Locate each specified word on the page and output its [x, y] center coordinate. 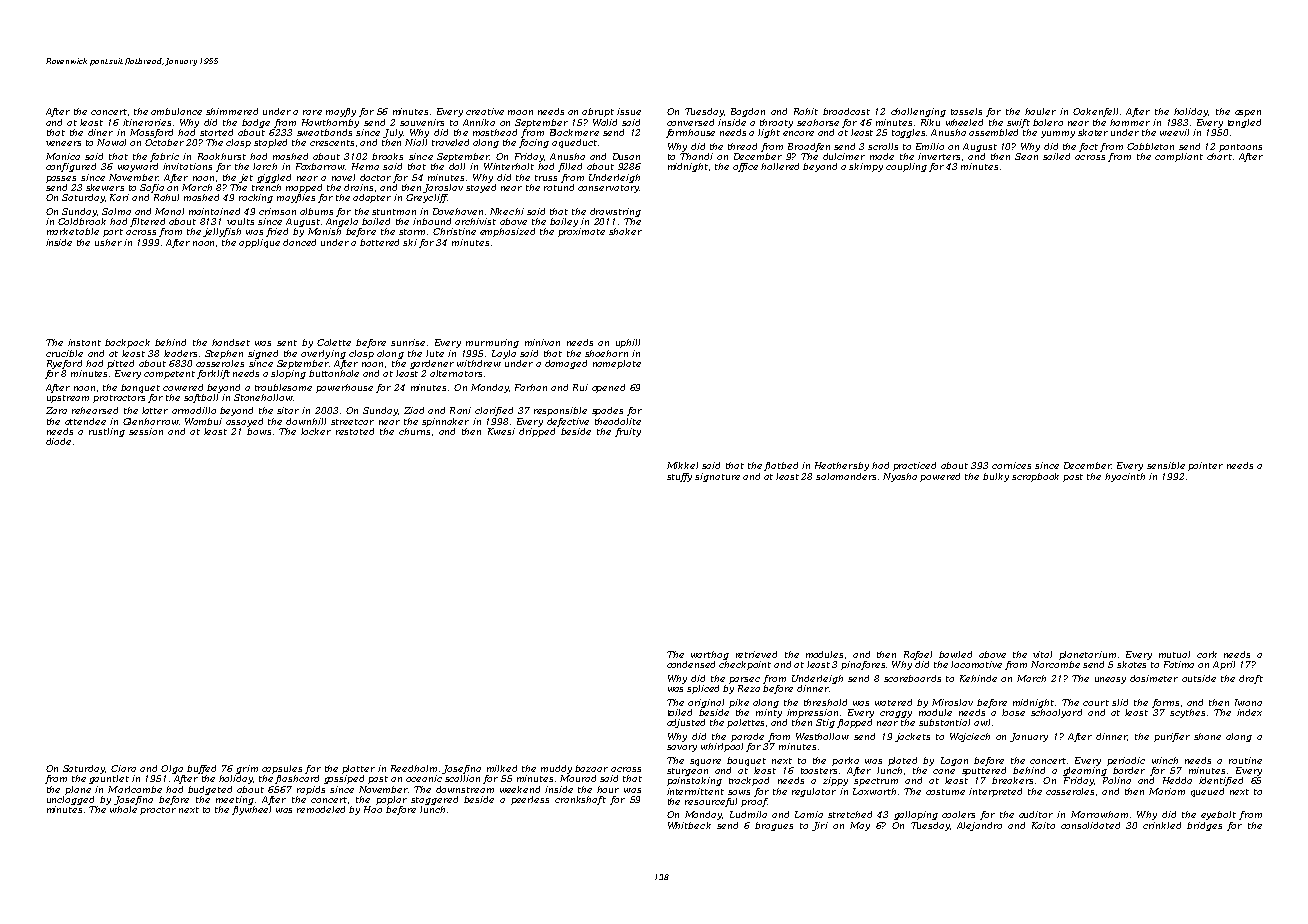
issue [629, 111]
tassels [966, 111]
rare [312, 112]
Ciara [123, 768]
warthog [710, 655]
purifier [1172, 737]
